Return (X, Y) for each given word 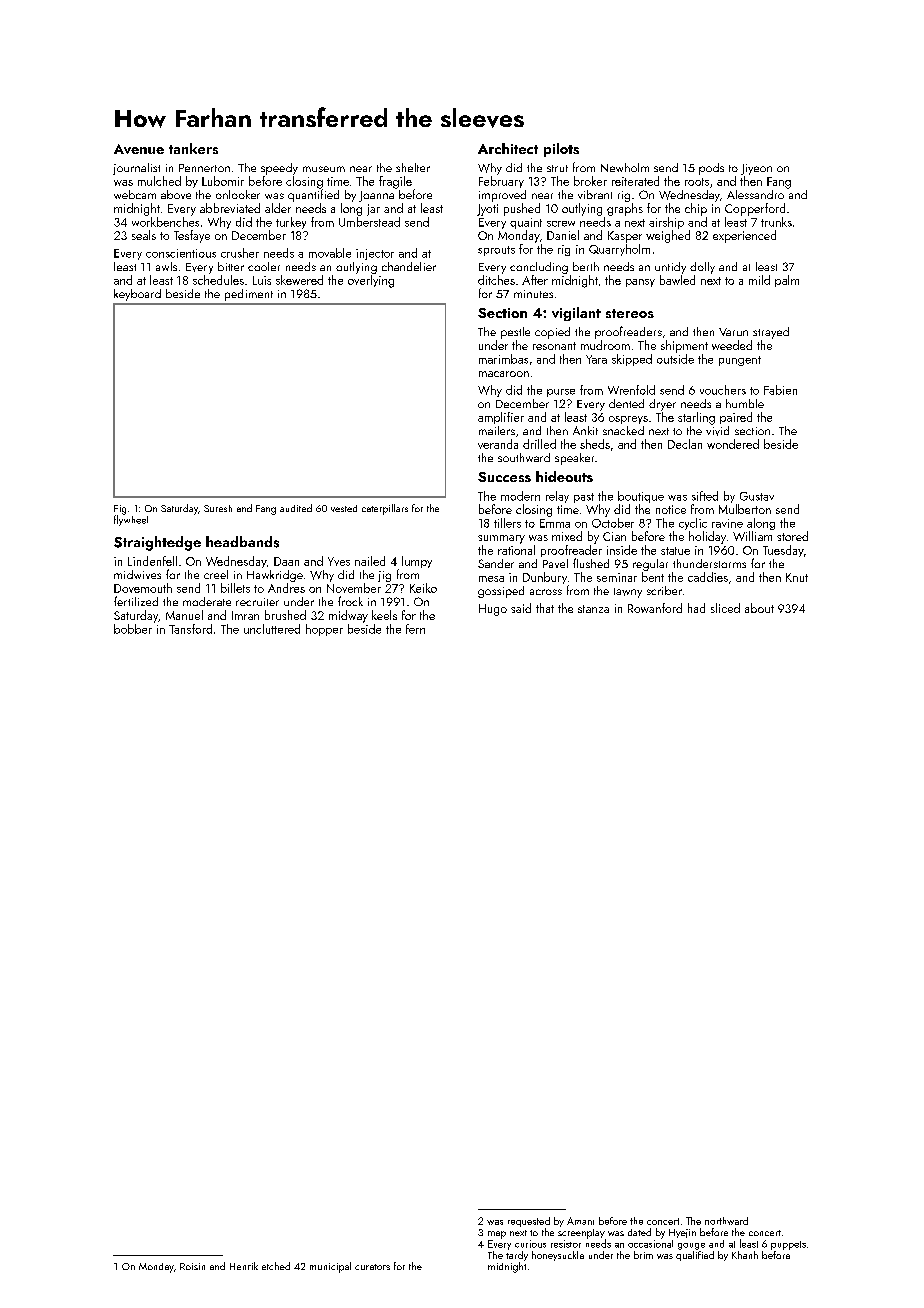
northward (726, 1221)
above (176, 194)
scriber (664, 590)
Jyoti (487, 210)
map (497, 1235)
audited (296, 508)
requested (529, 1222)
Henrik (244, 1266)
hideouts (564, 476)
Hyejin (682, 1233)
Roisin (192, 1266)
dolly (702, 268)
